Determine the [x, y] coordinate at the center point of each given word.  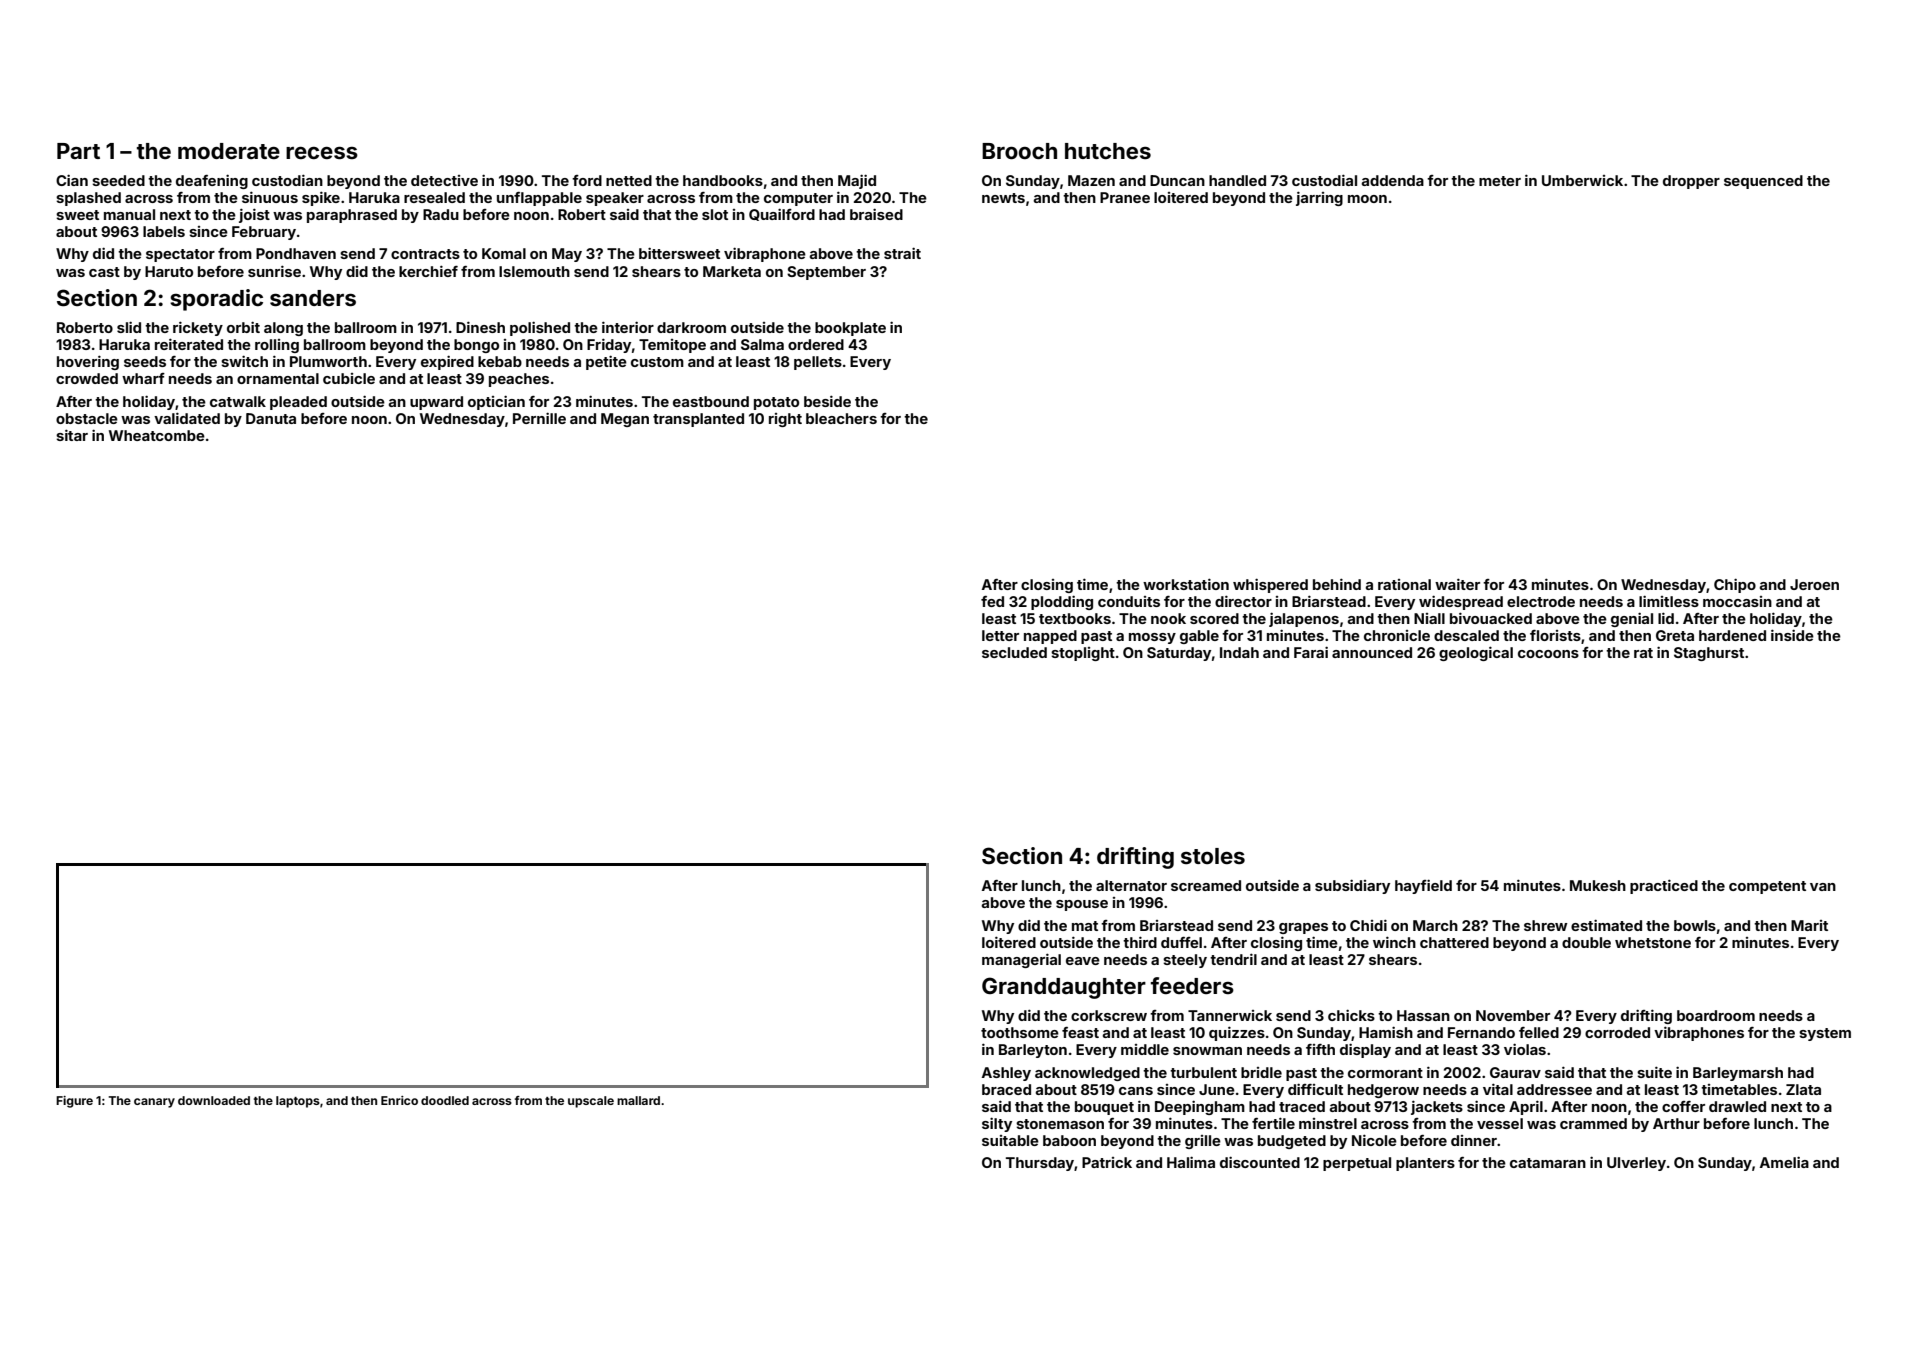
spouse [1082, 905]
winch [1394, 942]
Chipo [1735, 585]
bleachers [841, 418]
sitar [72, 435]
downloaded [214, 1100]
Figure [74, 1102]
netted [629, 180]
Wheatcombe [157, 435]
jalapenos [1304, 619]
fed [992, 601]
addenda [1392, 180]
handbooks [723, 180]
